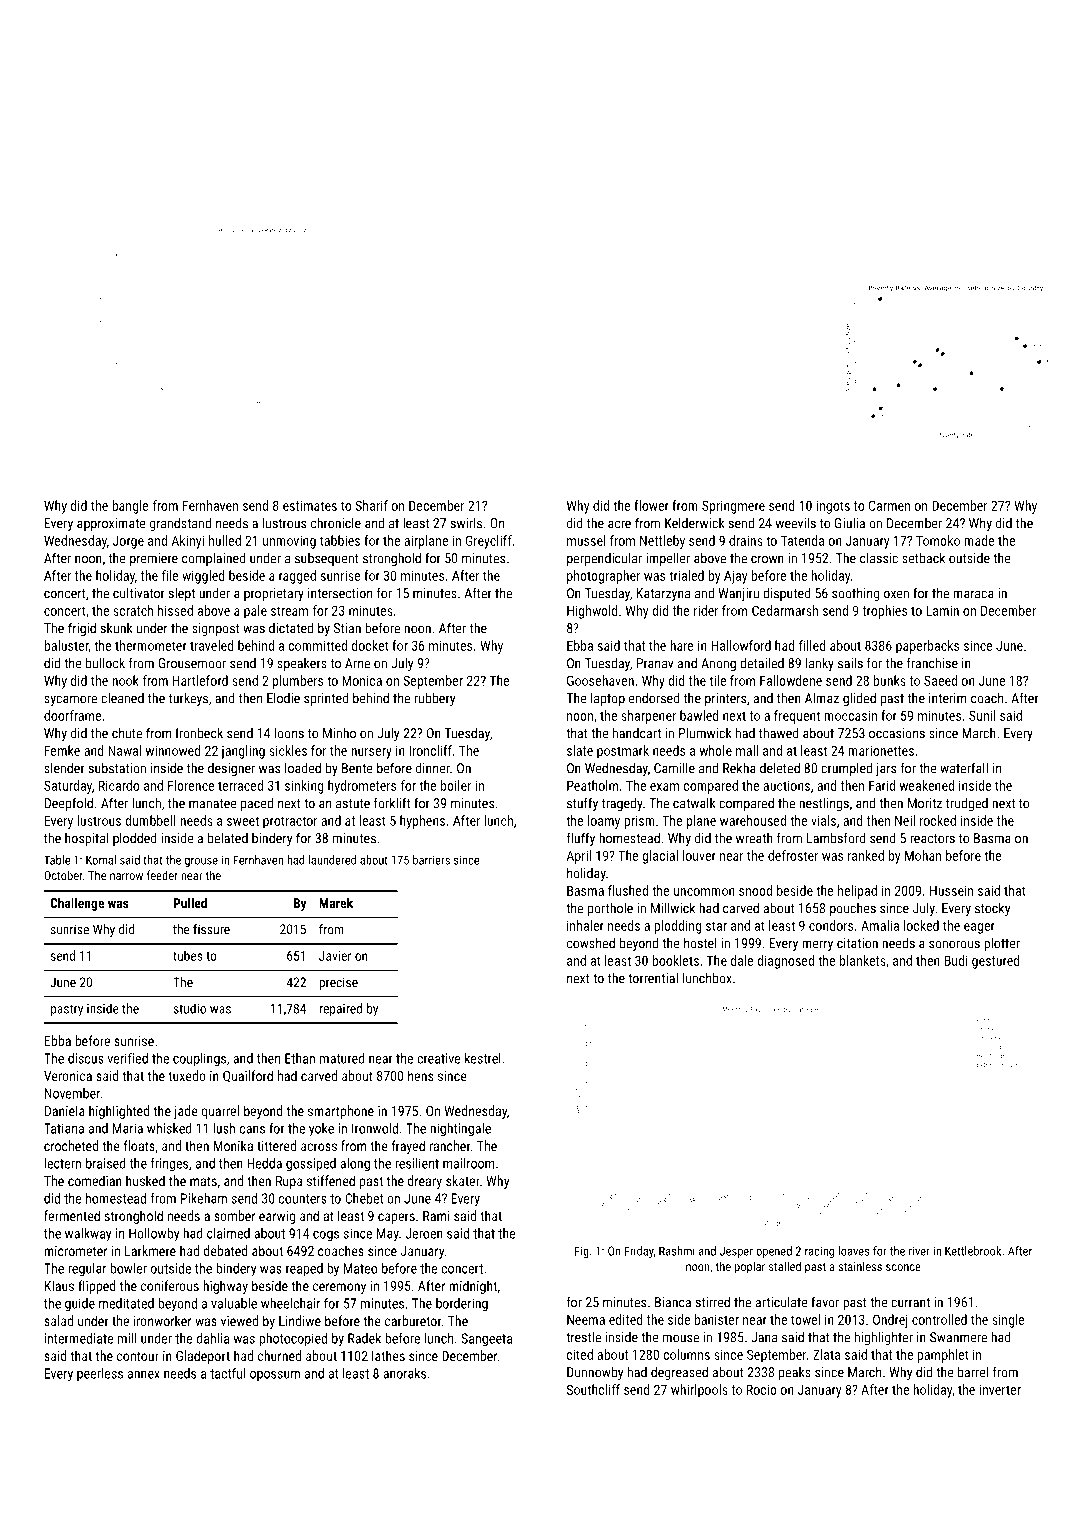 The image size is (1084, 1533). What do you see at coordinates (338, 983) in the screenshot?
I see `precise` at bounding box center [338, 983].
